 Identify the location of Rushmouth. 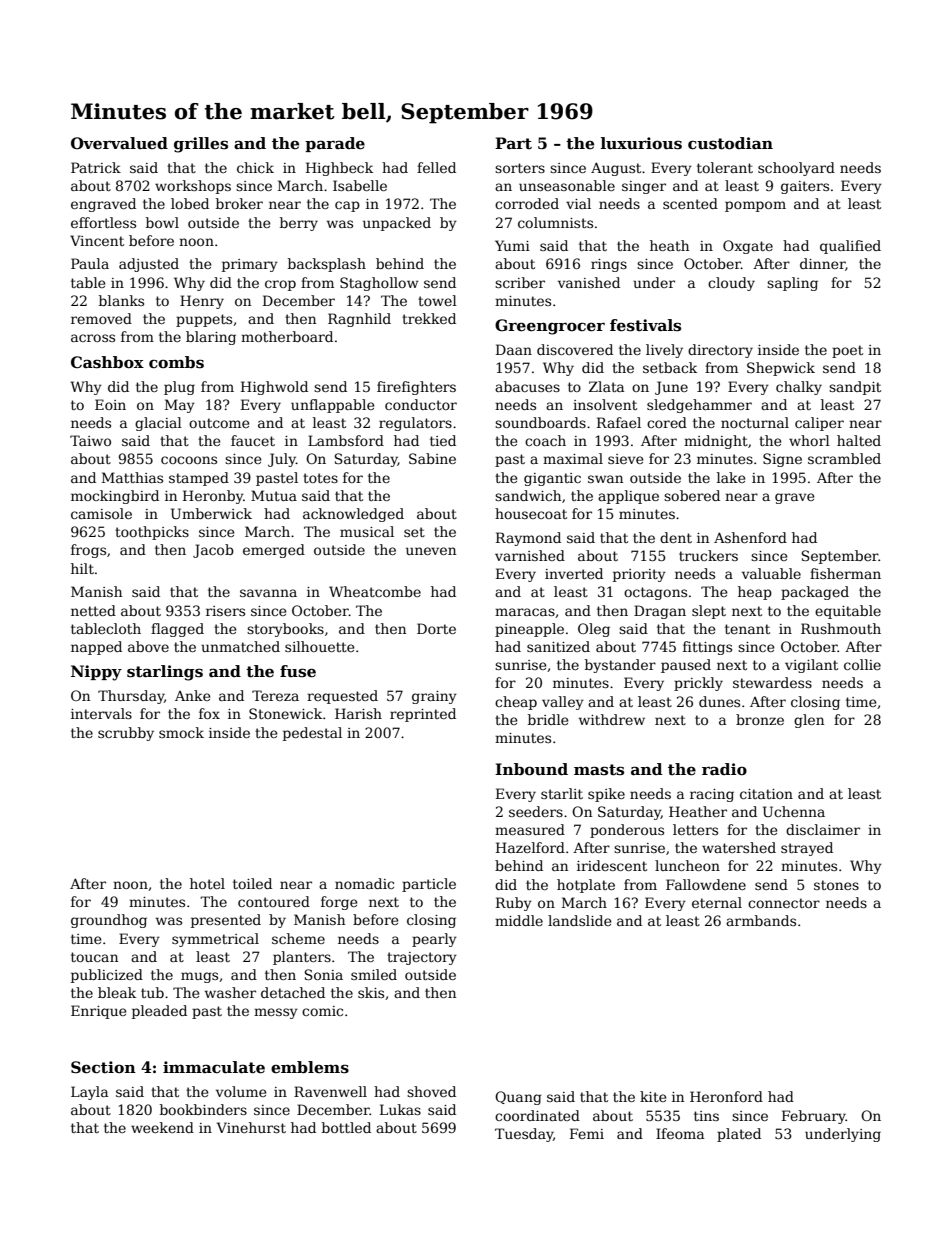
(841, 628).
